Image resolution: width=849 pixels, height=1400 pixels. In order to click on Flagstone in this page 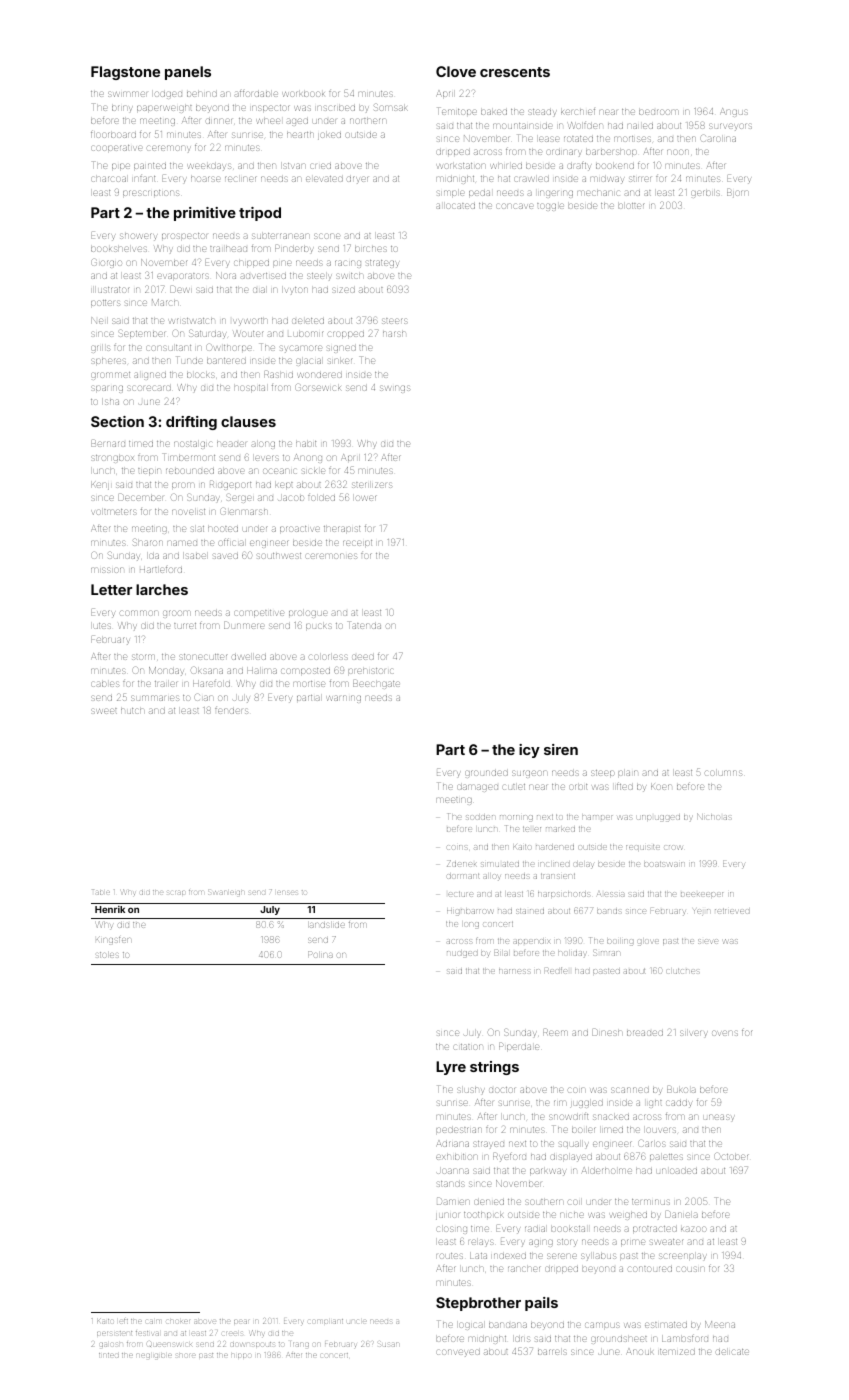, I will do `click(125, 73)`.
